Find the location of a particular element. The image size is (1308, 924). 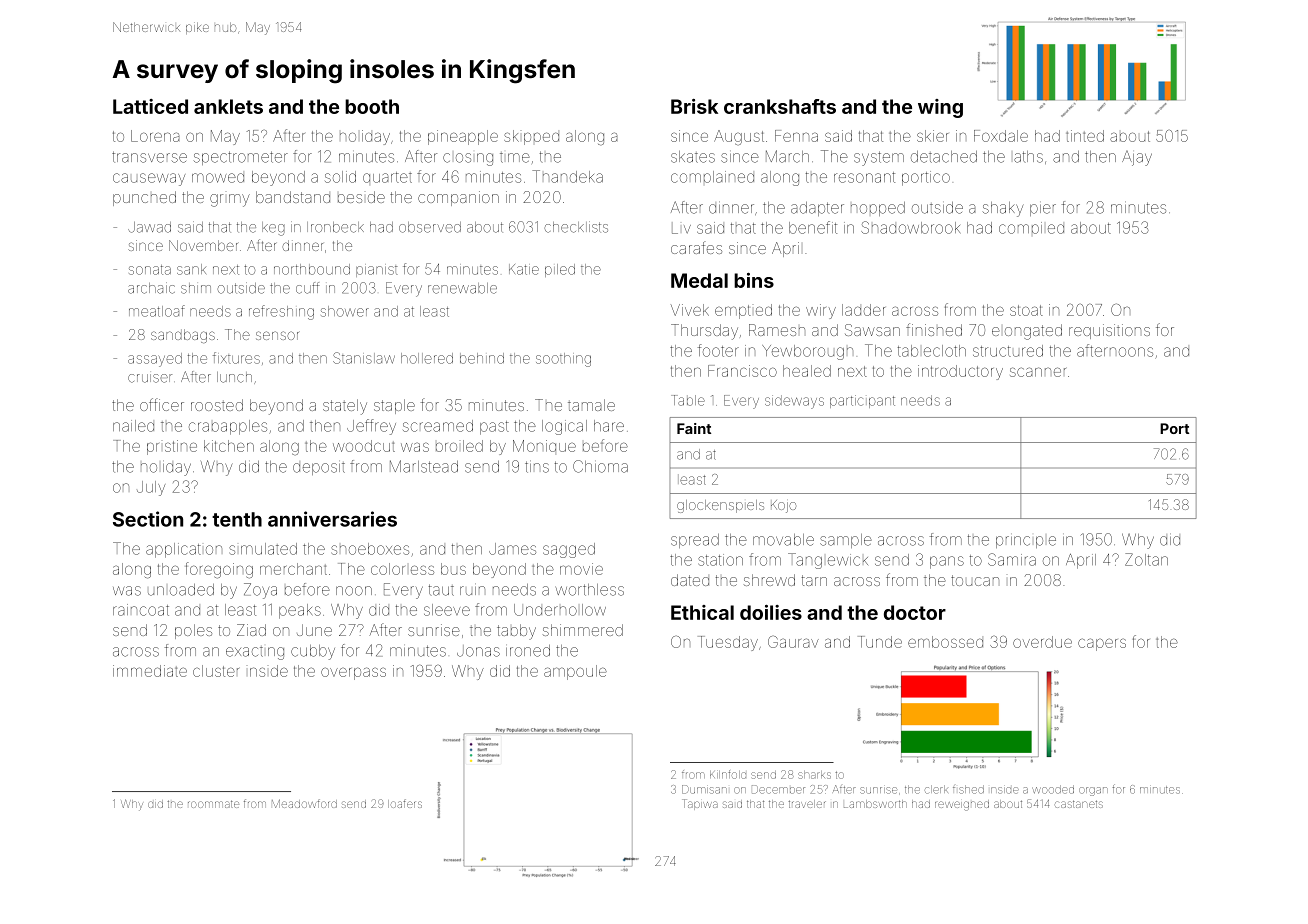

castanets is located at coordinates (1079, 804).
